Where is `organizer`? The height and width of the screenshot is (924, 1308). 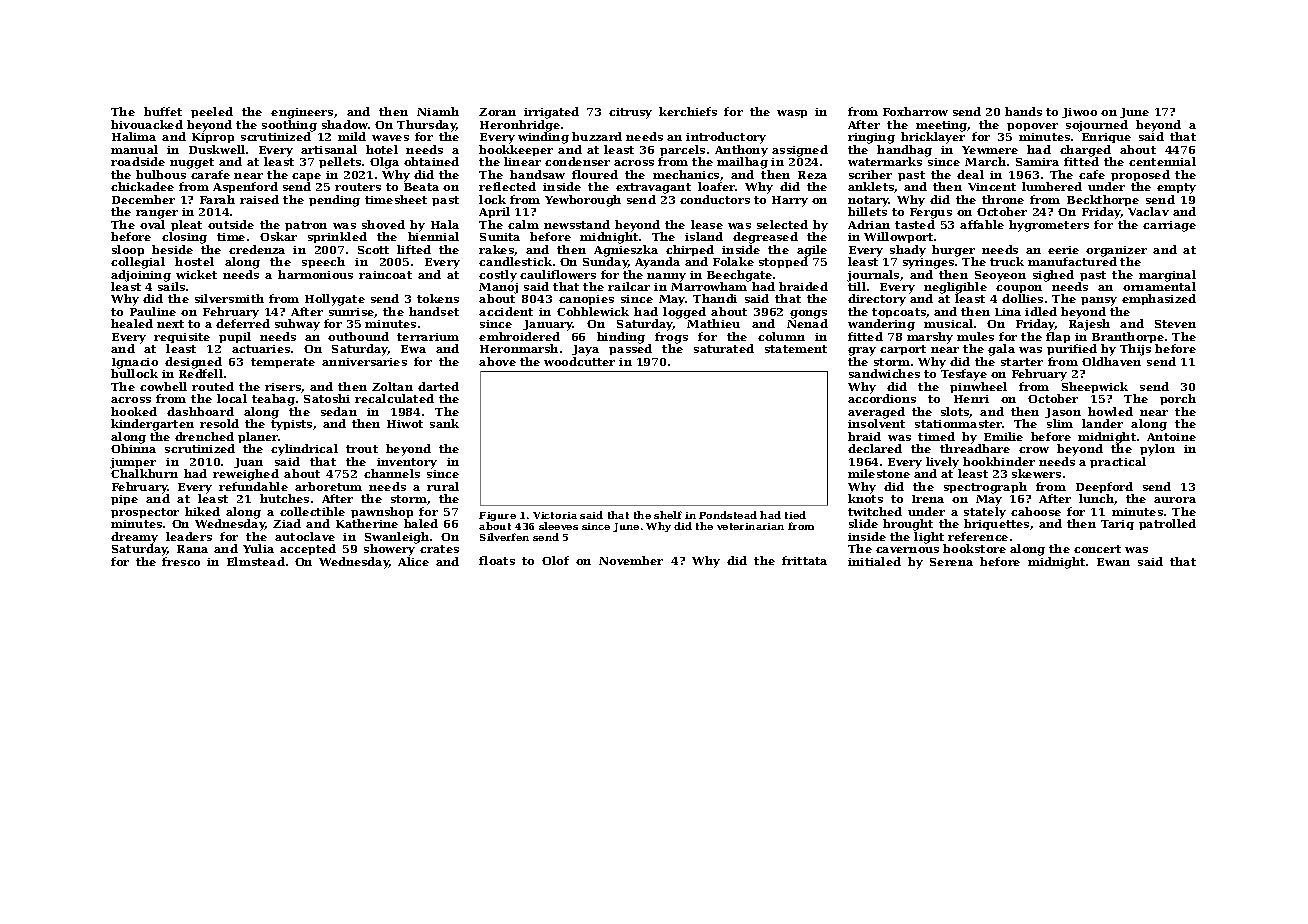
organizer is located at coordinates (1116, 251).
